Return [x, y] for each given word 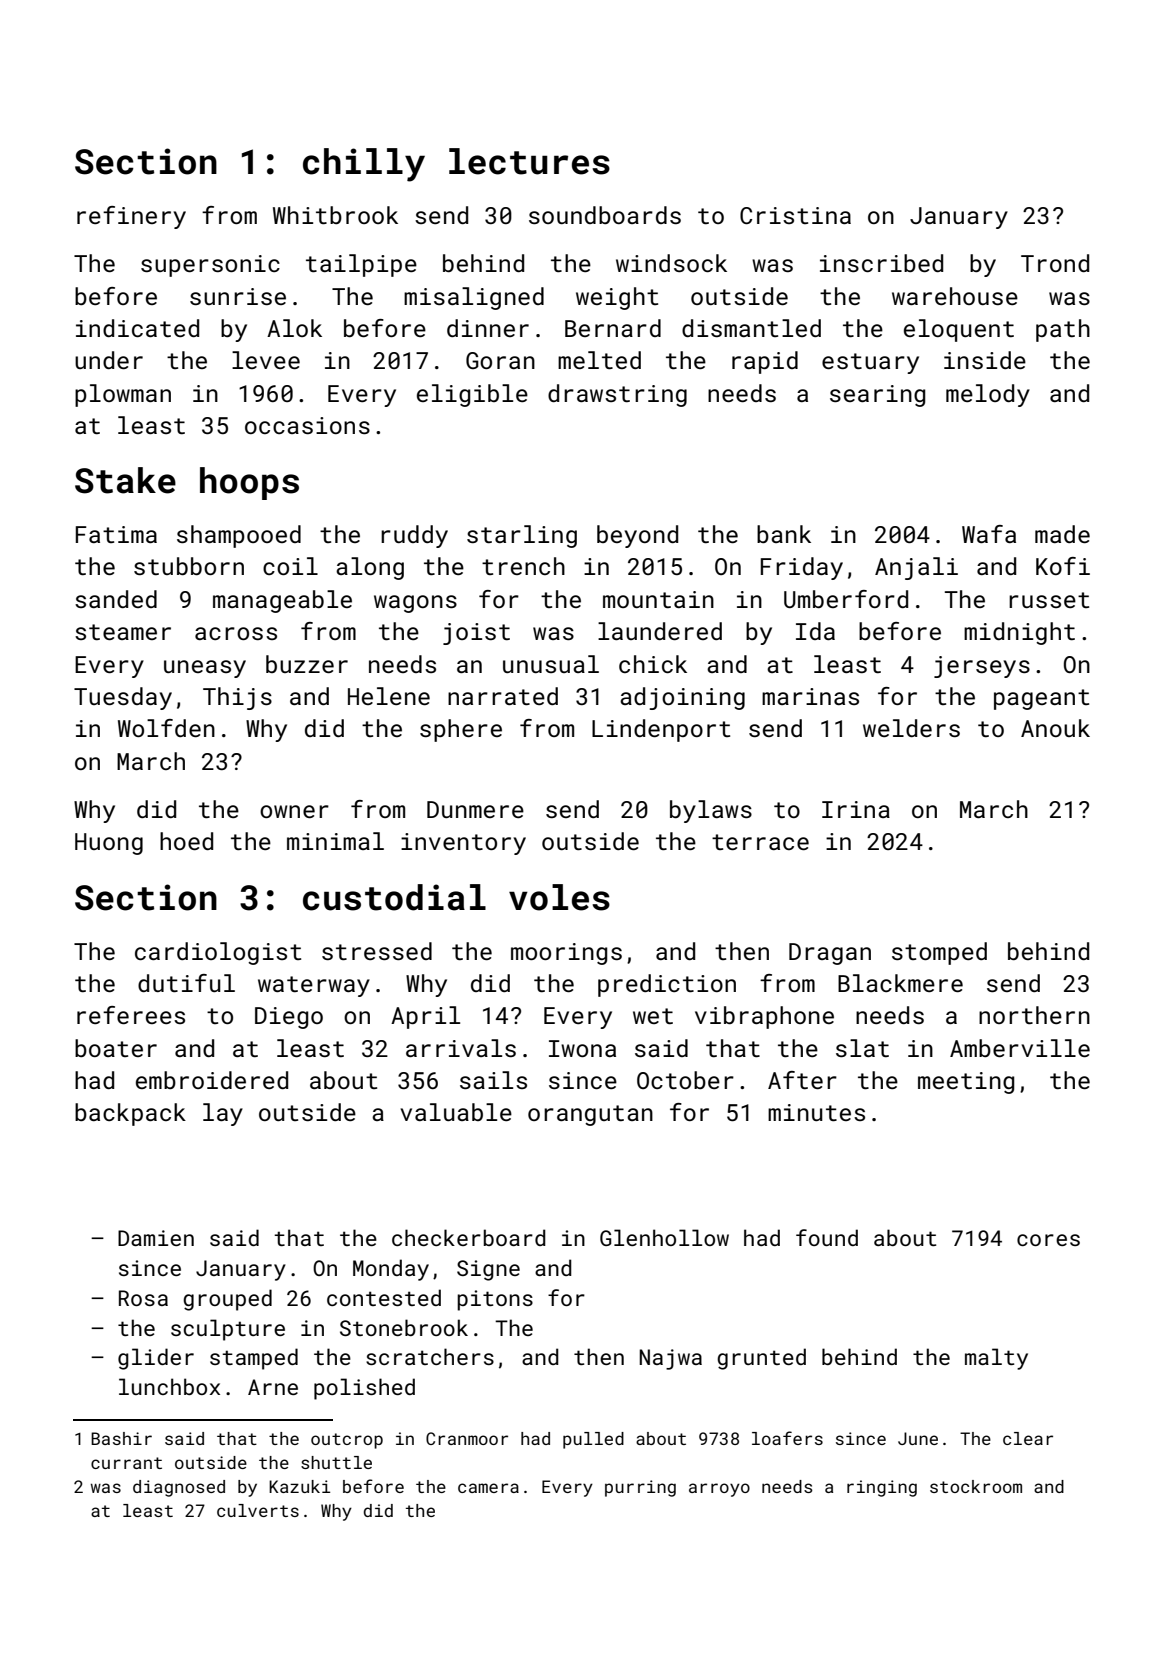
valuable [456, 1112]
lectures [529, 161]
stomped [939, 953]
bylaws [711, 811]
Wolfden [166, 728]
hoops [249, 483]
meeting [966, 1083]
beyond [637, 536]
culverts [258, 1510]
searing [877, 396]
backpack [130, 1114]
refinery [131, 217]
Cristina [795, 215]
